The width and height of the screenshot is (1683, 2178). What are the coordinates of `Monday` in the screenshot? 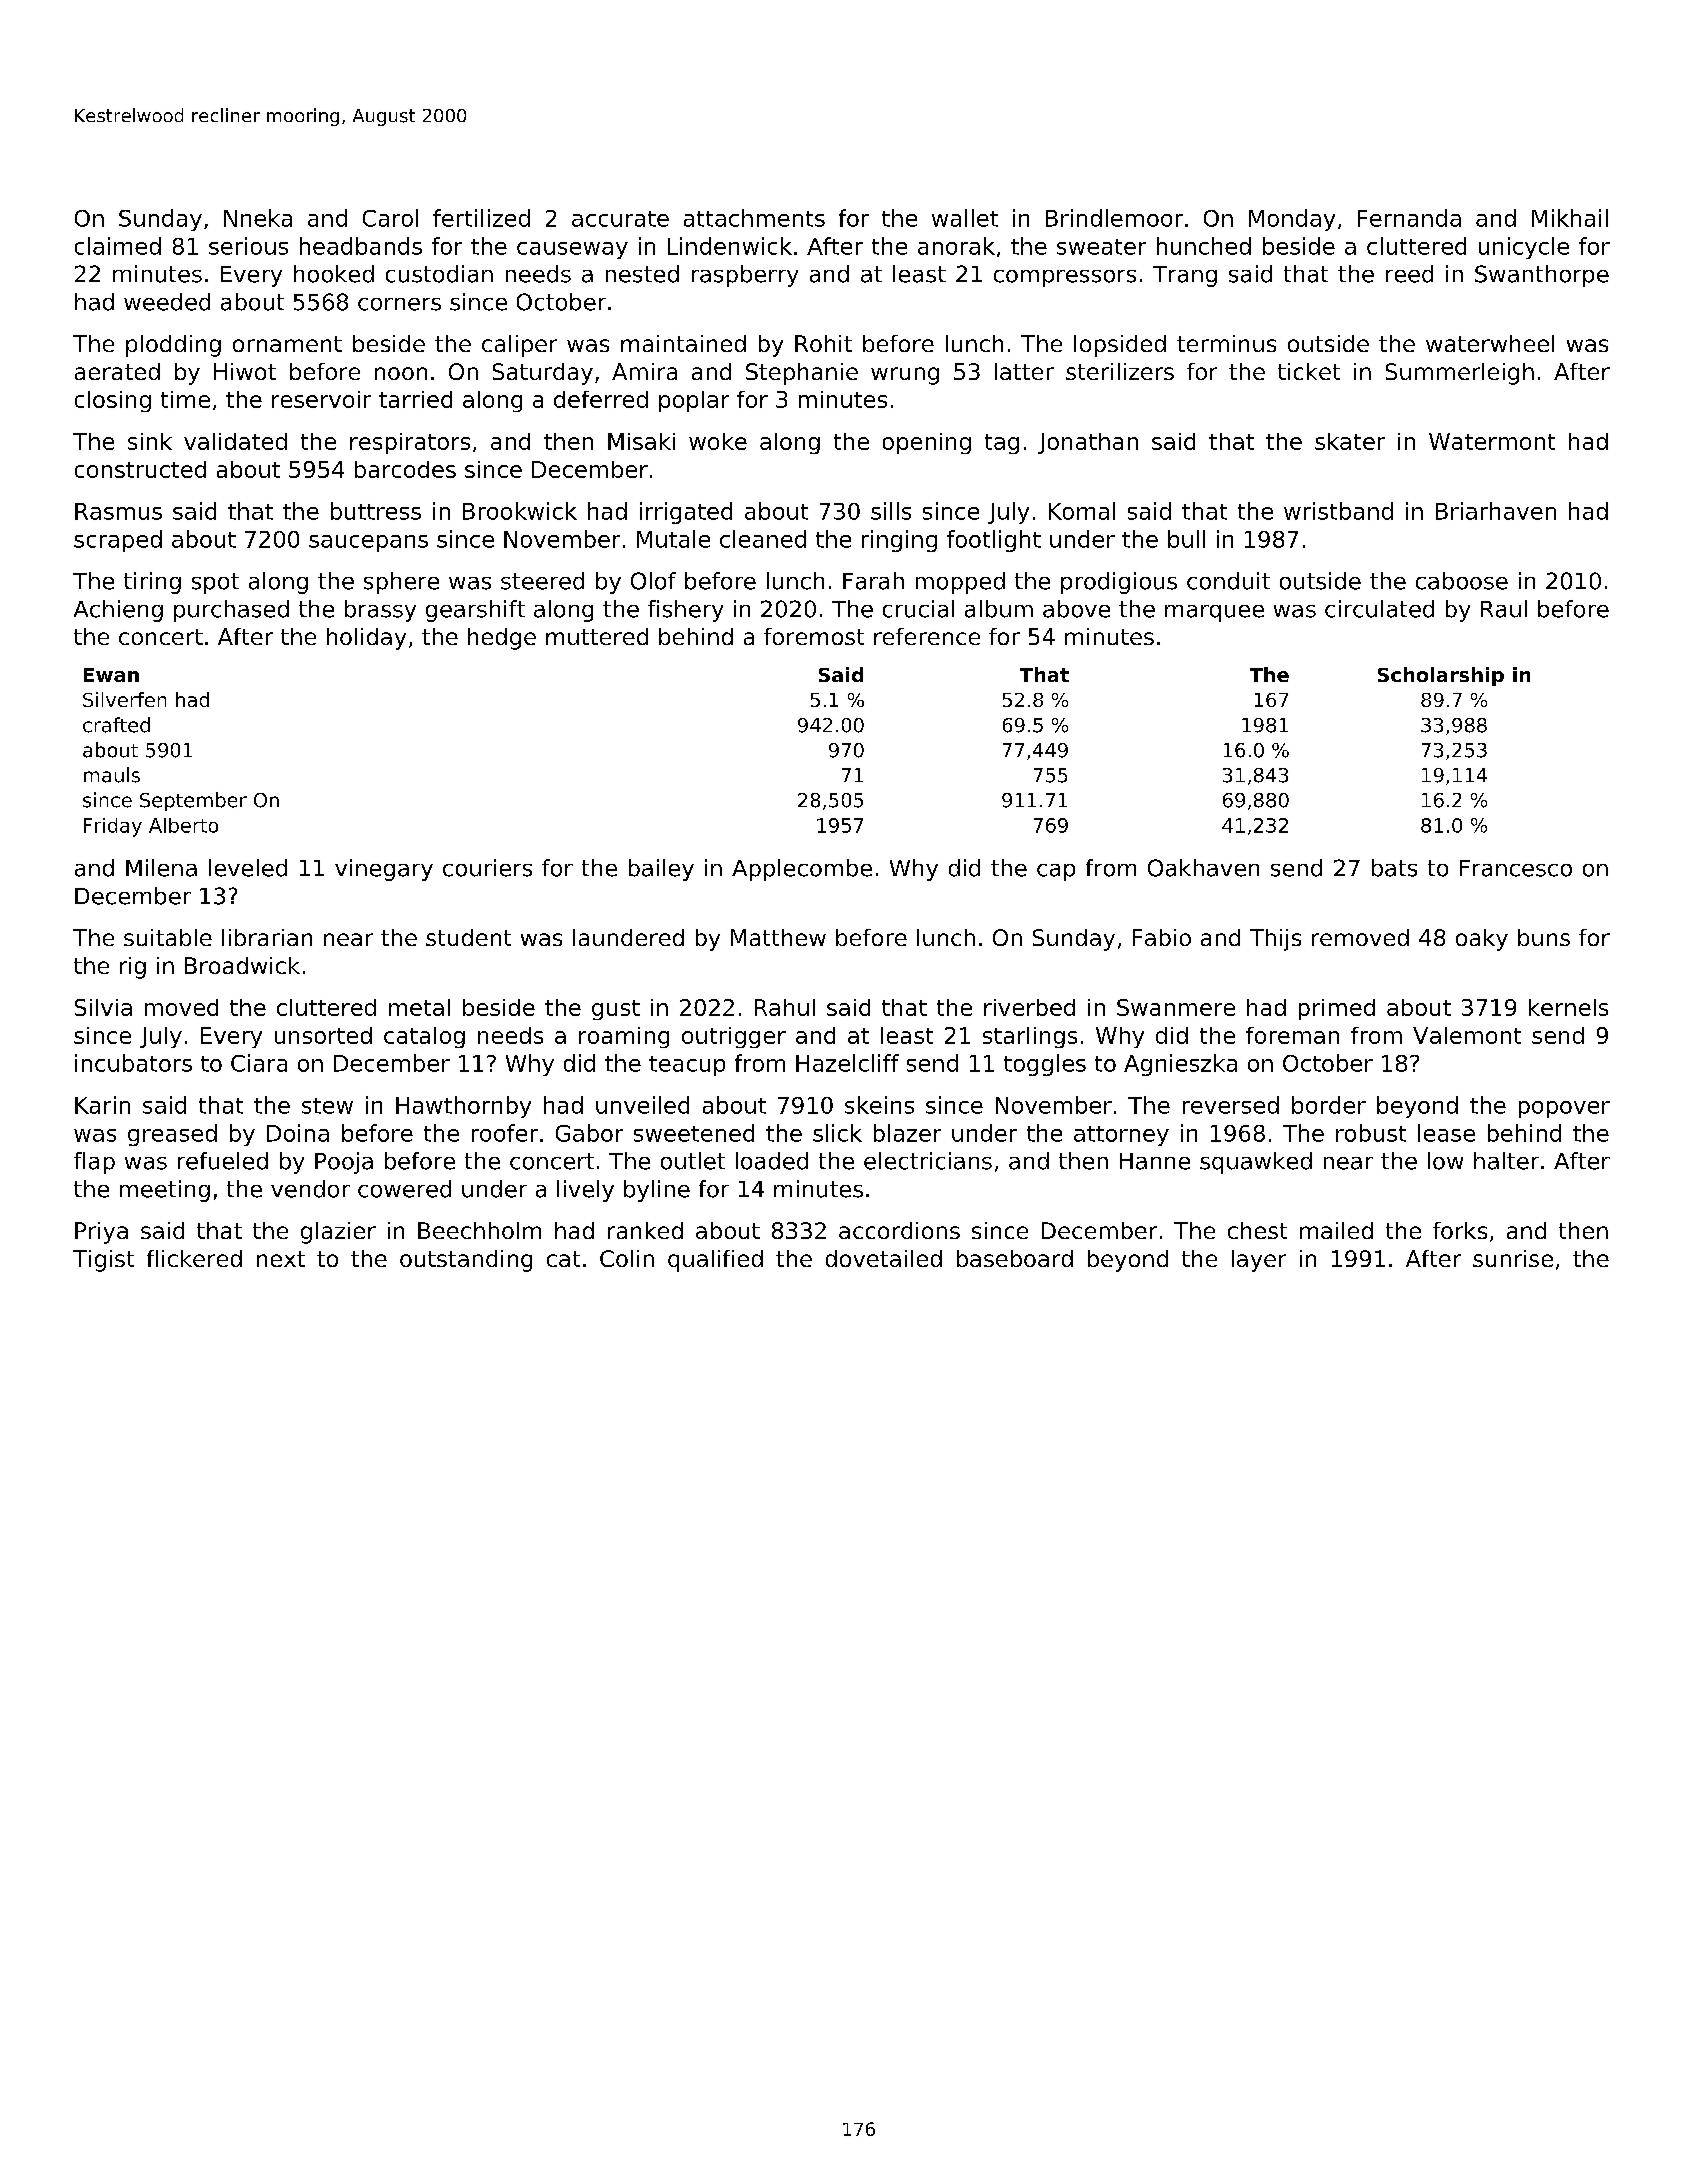 It's located at (1292, 220).
